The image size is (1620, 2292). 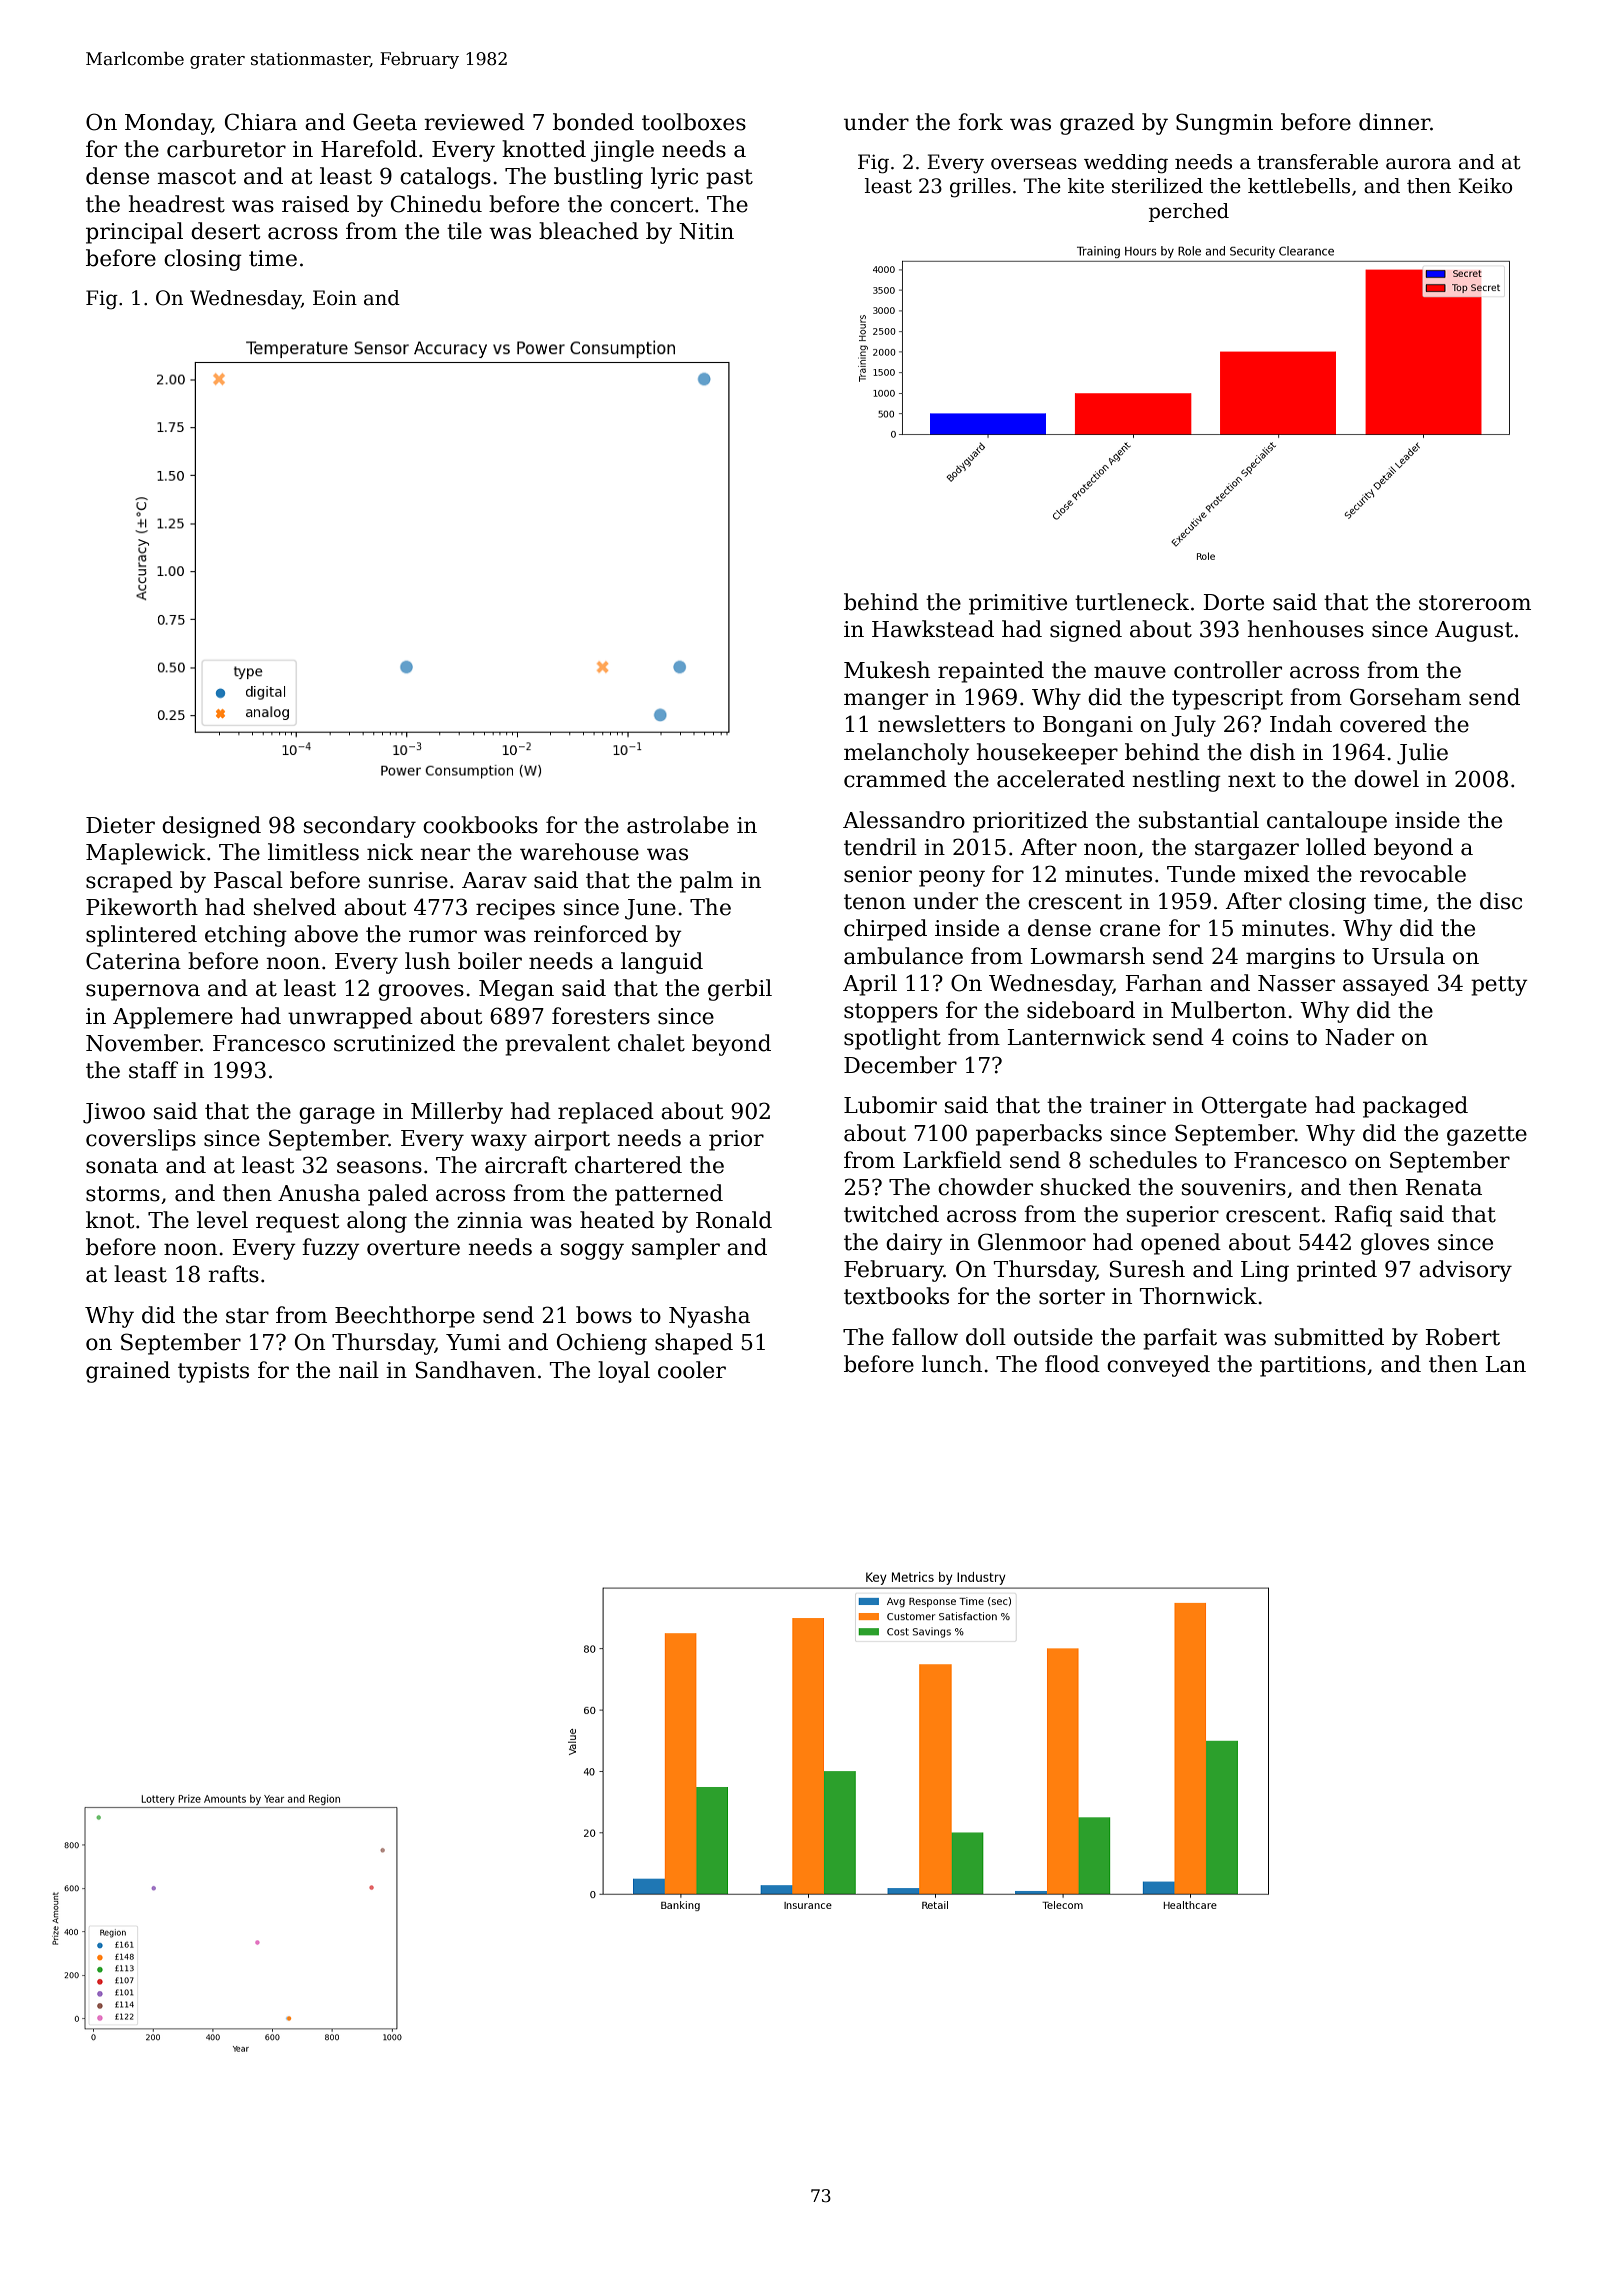 What do you see at coordinates (1475, 603) in the screenshot?
I see `storeroom` at bounding box center [1475, 603].
